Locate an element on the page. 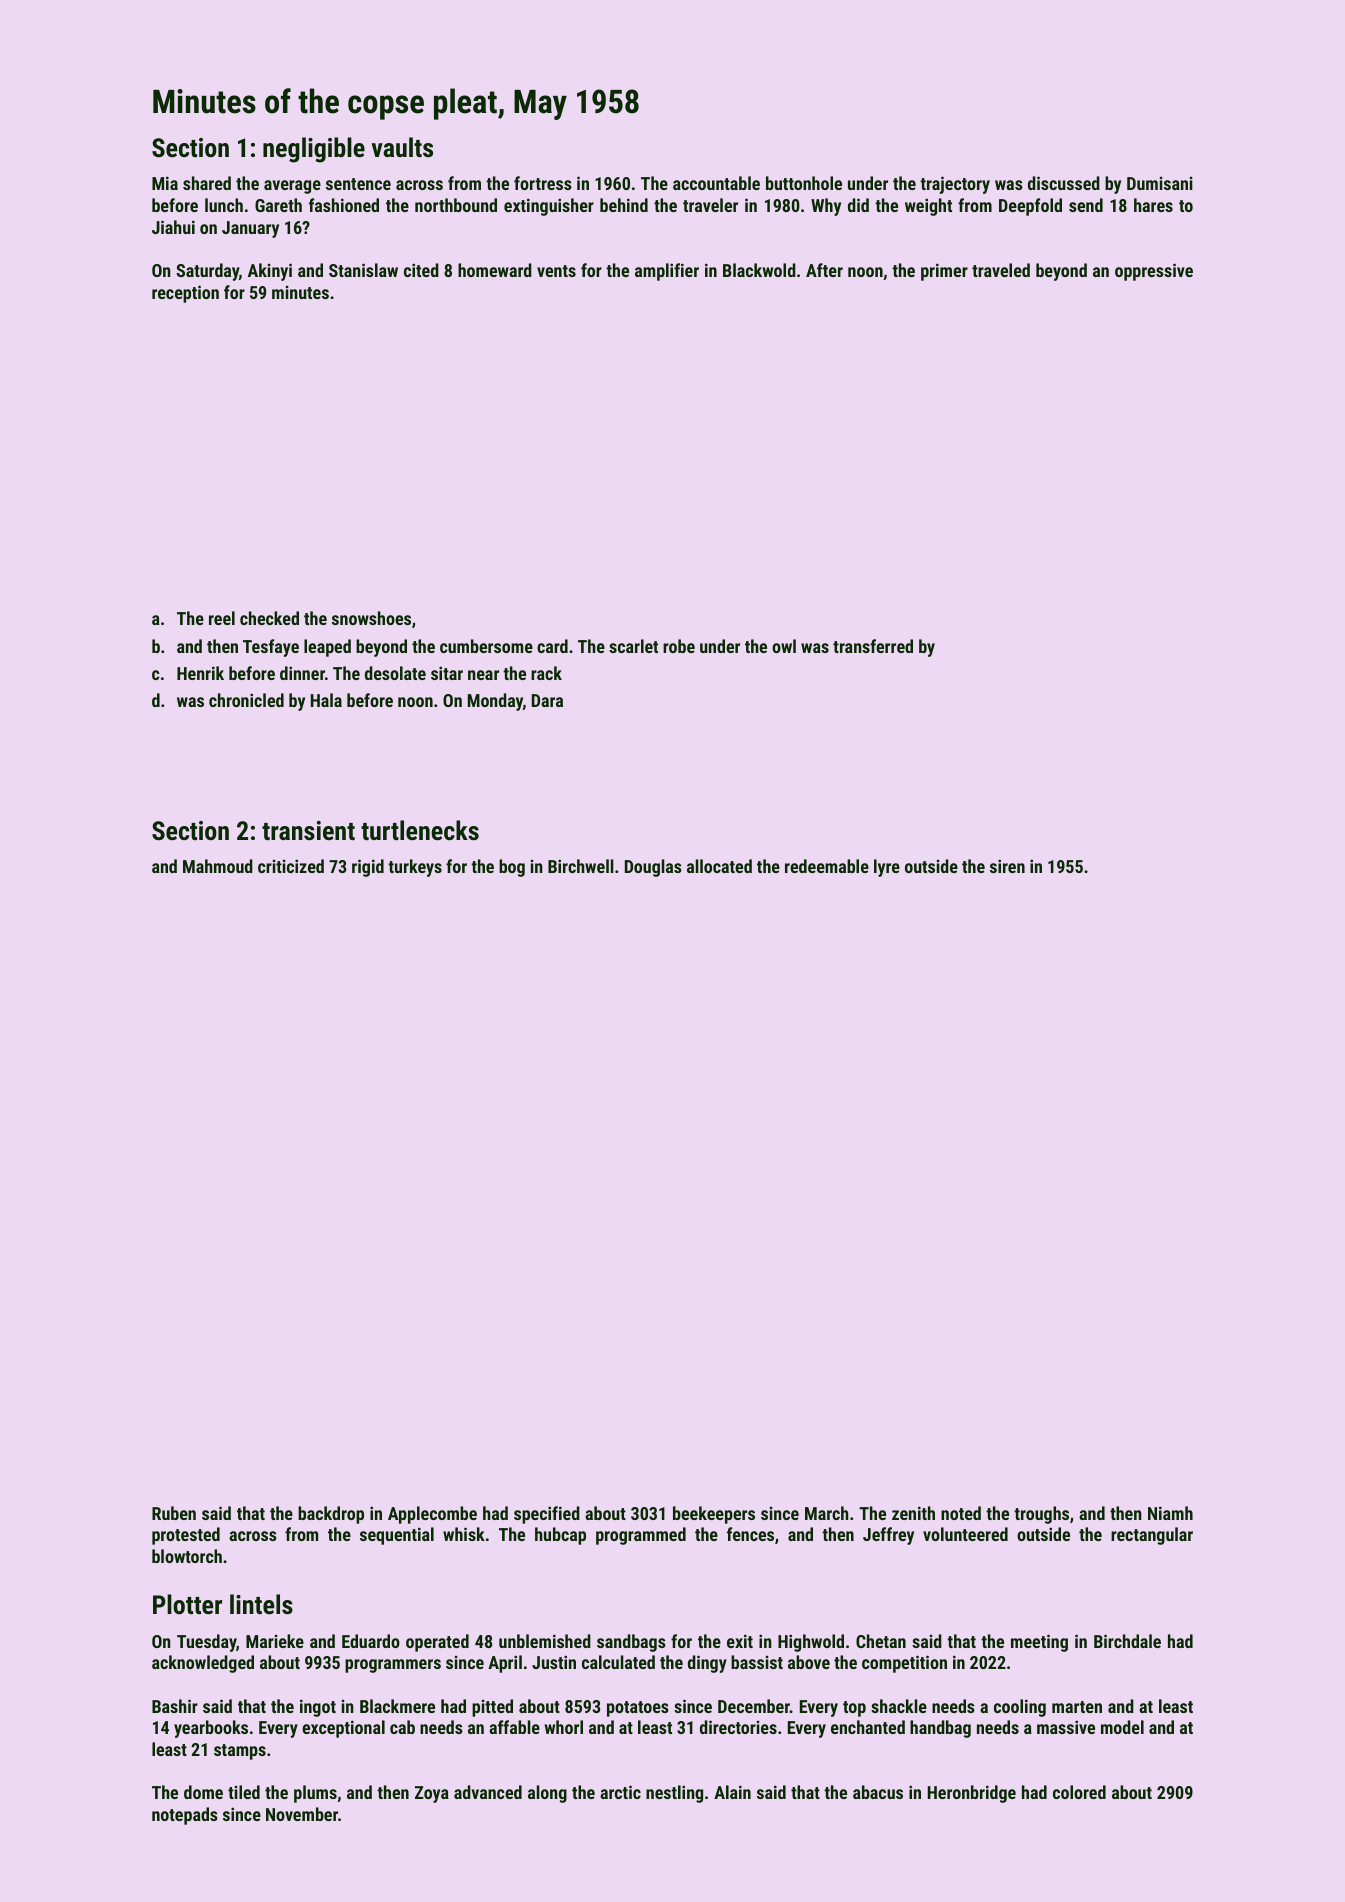 The image size is (1345, 1902). Mahmoud is located at coordinates (218, 866).
